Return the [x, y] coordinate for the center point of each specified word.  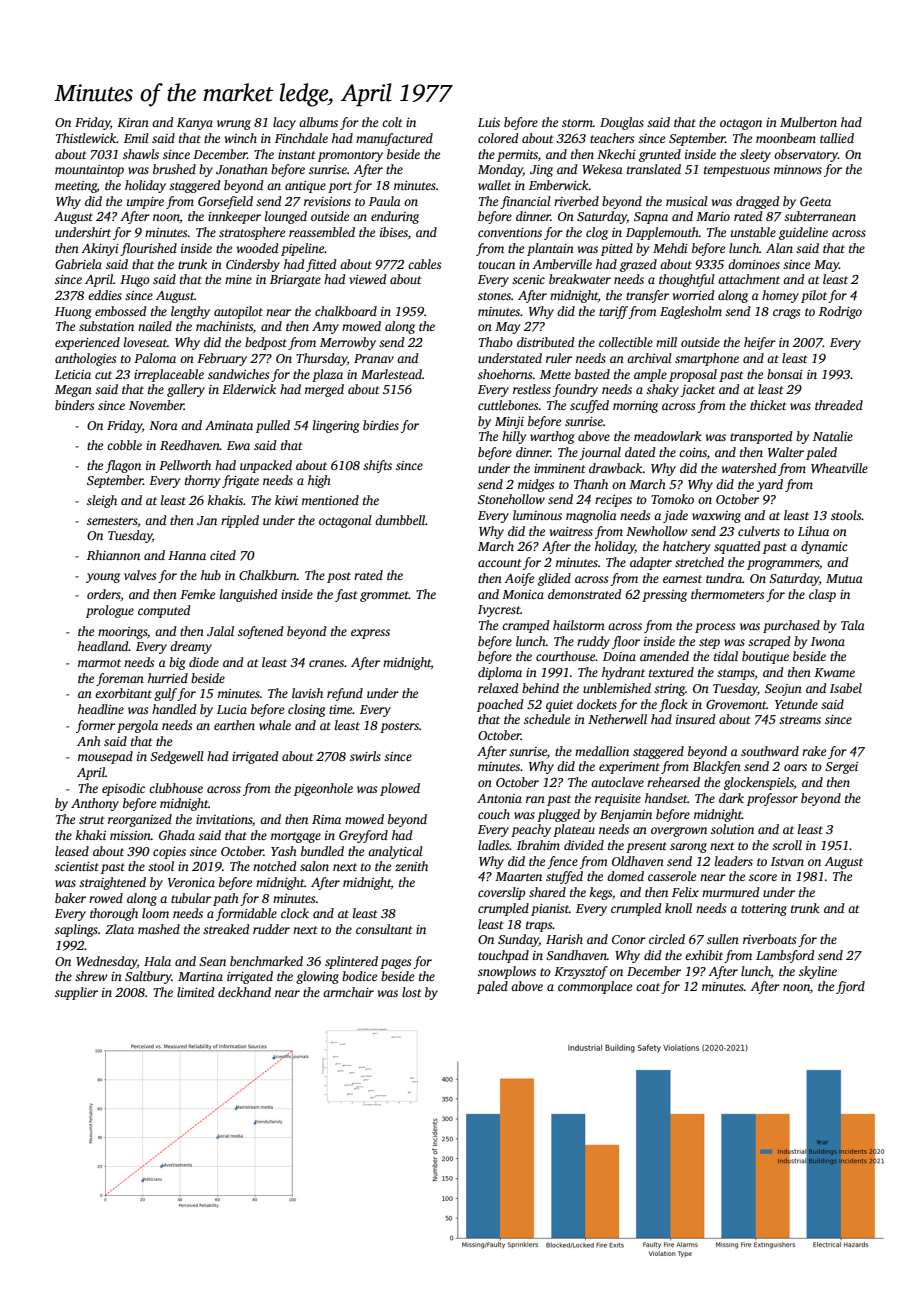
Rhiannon [113, 555]
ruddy [593, 642]
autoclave [617, 782]
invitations [224, 819]
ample [650, 375]
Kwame [834, 672]
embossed [121, 311]
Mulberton [808, 122]
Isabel [846, 688]
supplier [76, 993]
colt [392, 122]
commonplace [595, 987]
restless [532, 389]
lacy [284, 123]
